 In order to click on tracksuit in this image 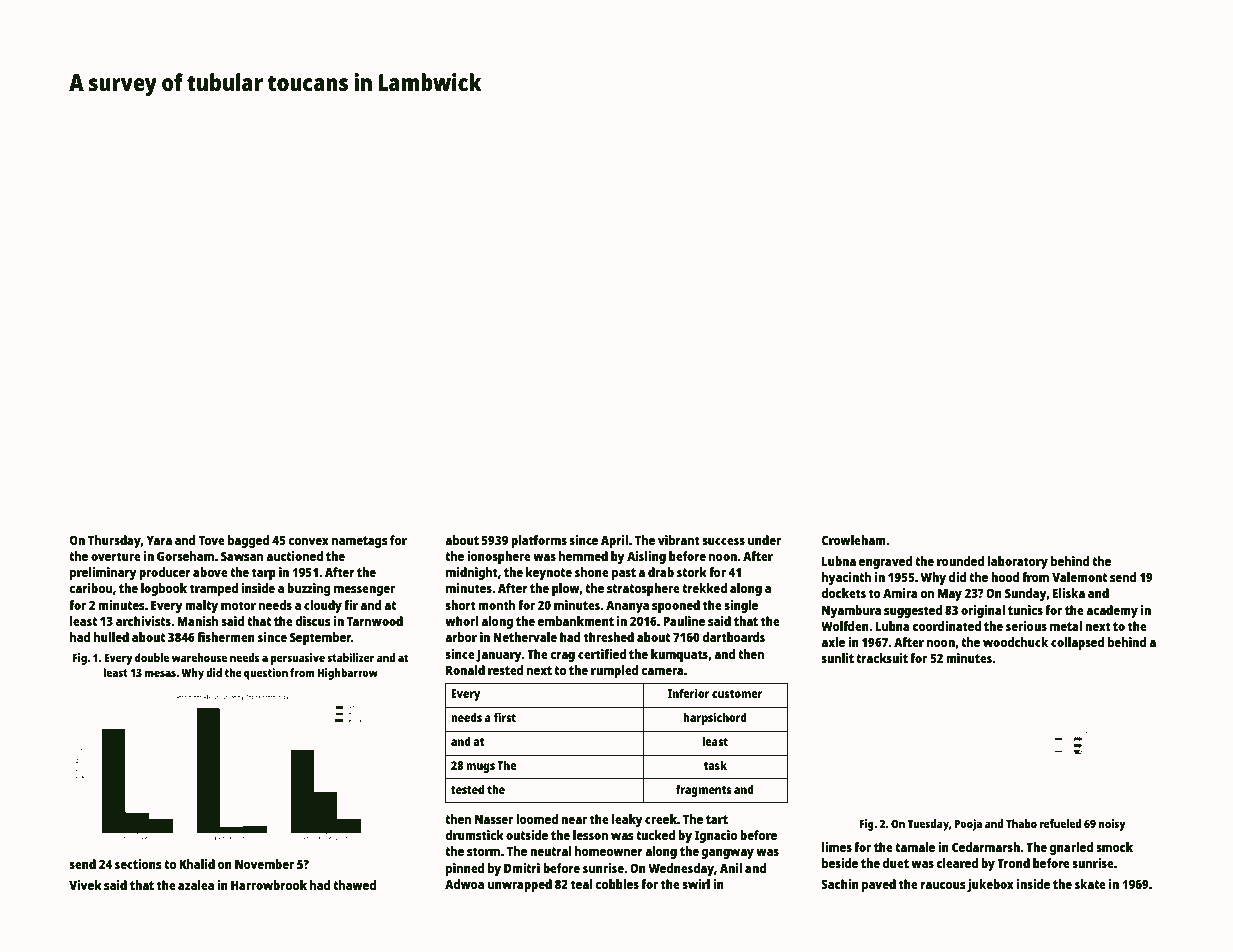, I will do `click(882, 658)`.
